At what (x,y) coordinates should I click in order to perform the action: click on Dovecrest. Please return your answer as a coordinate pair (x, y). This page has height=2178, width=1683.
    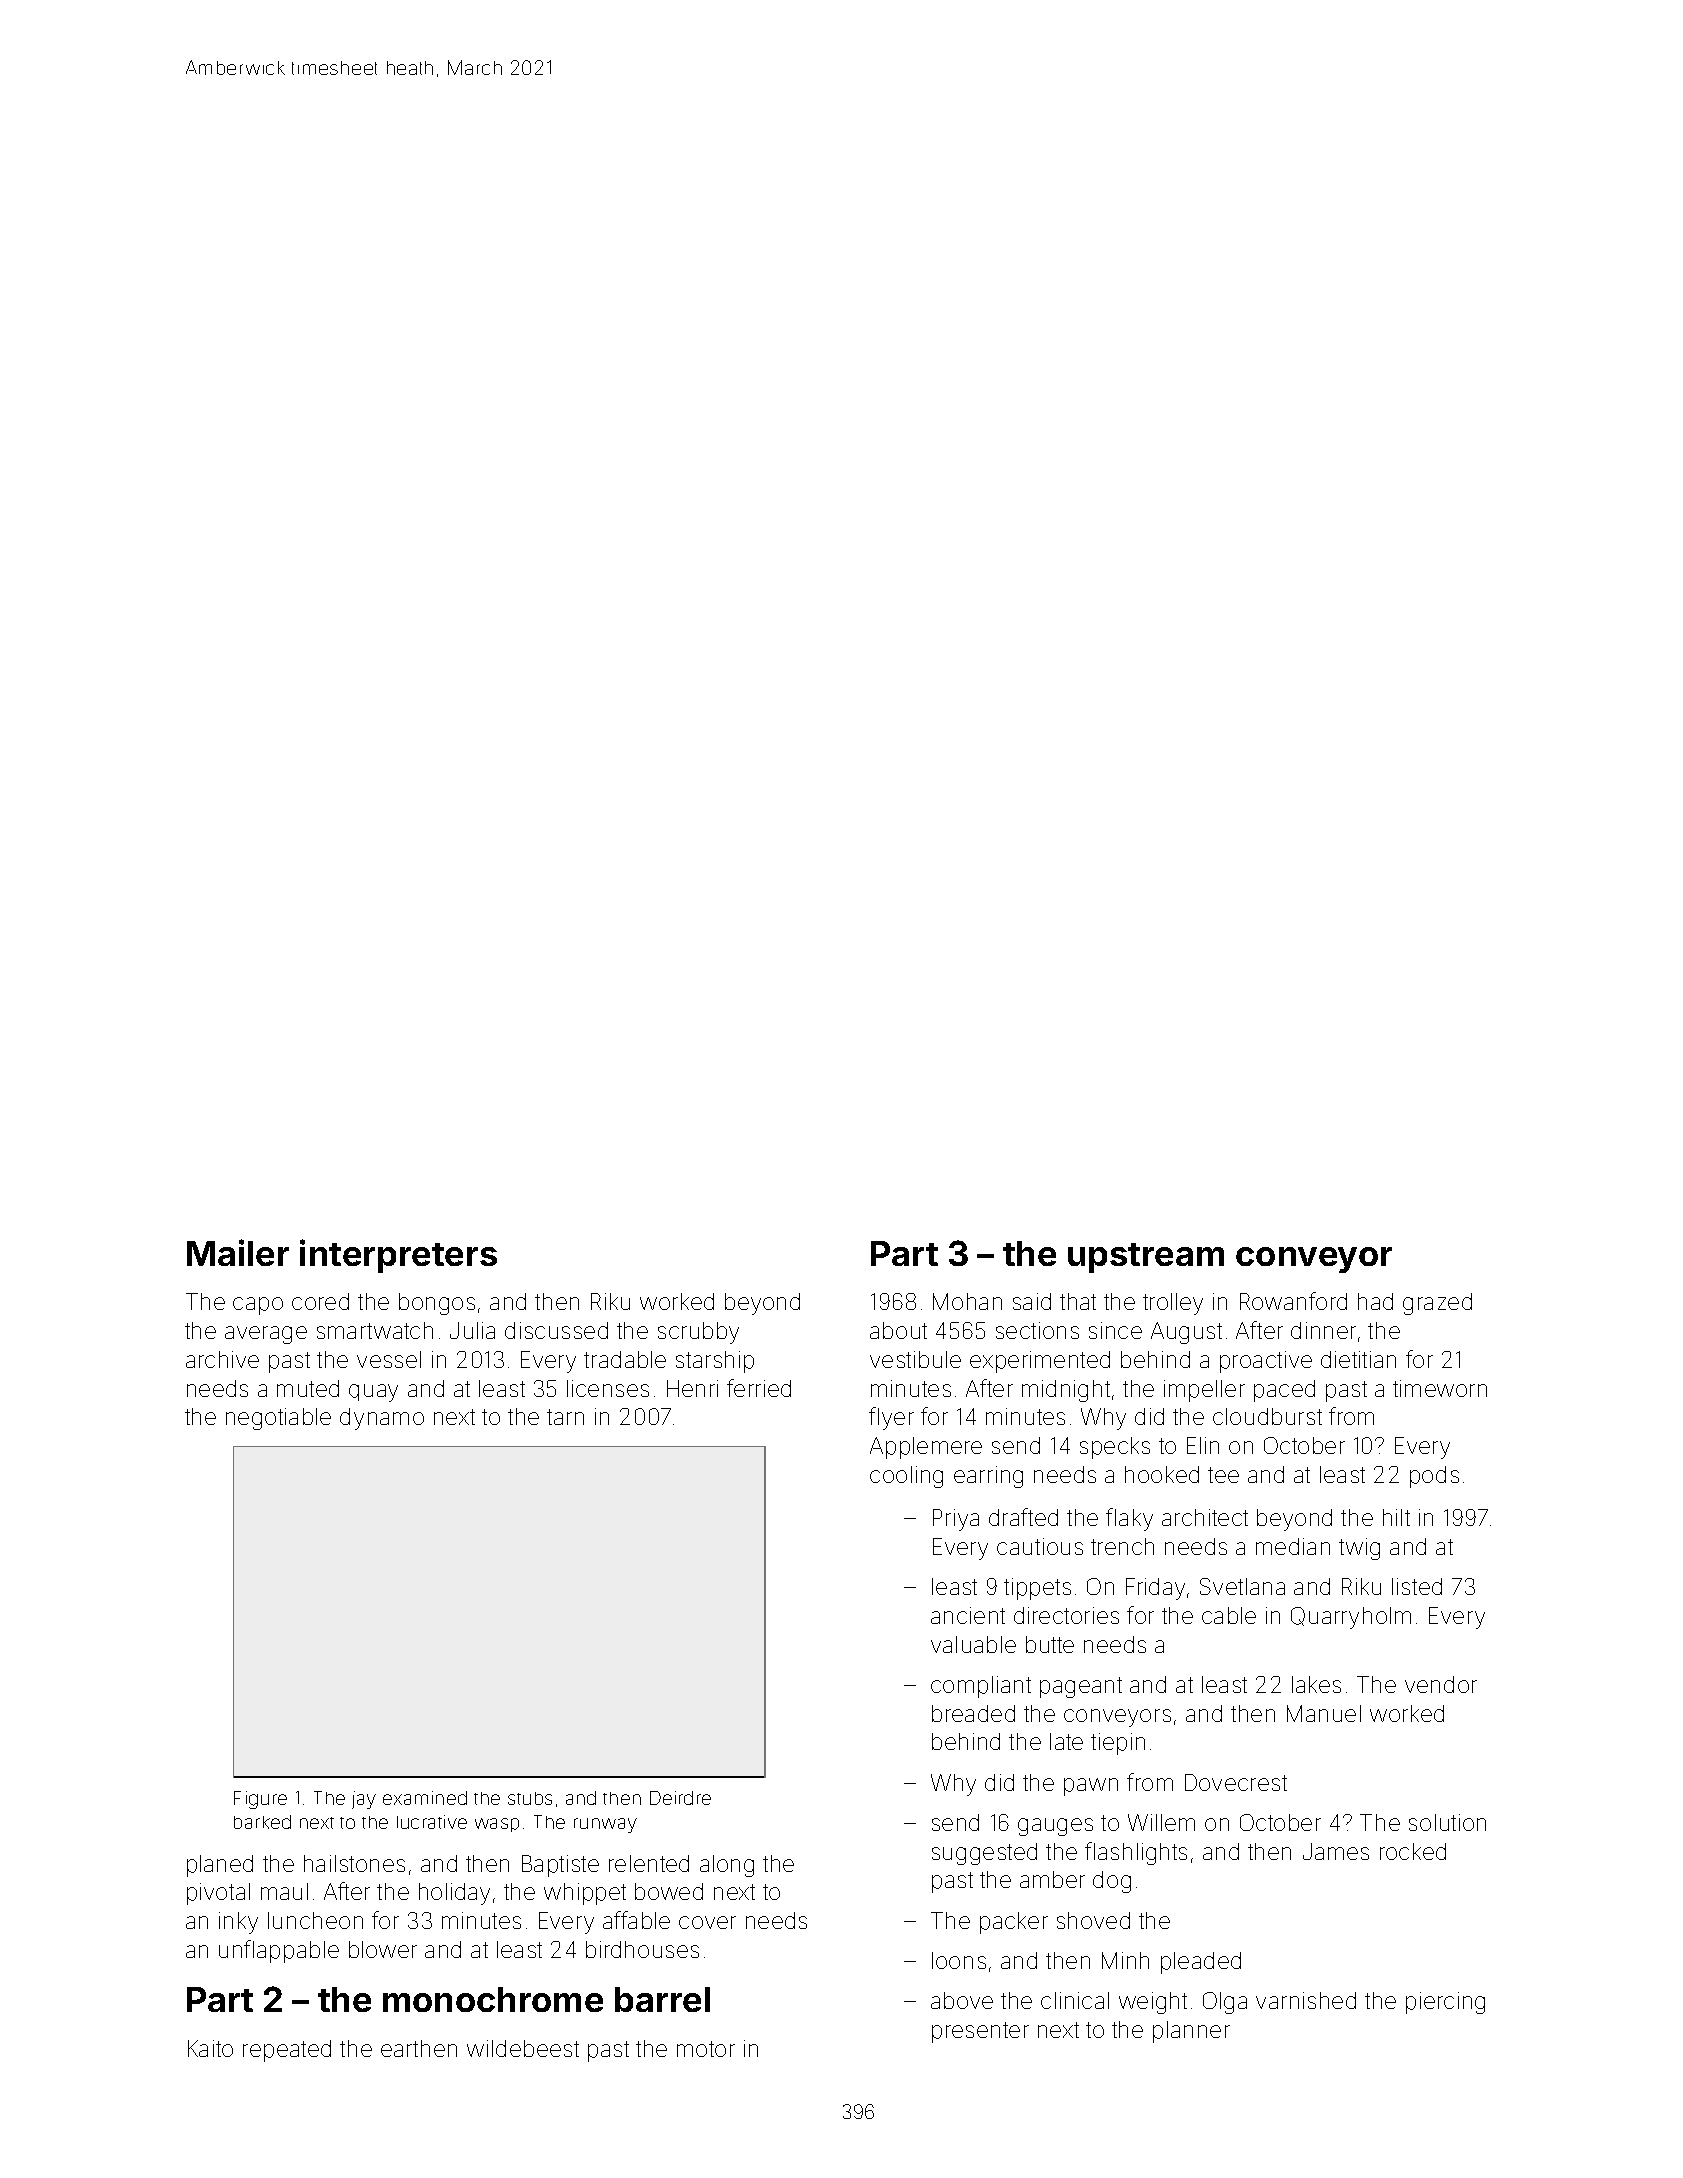
    Looking at the image, I should click on (1236, 1782).
